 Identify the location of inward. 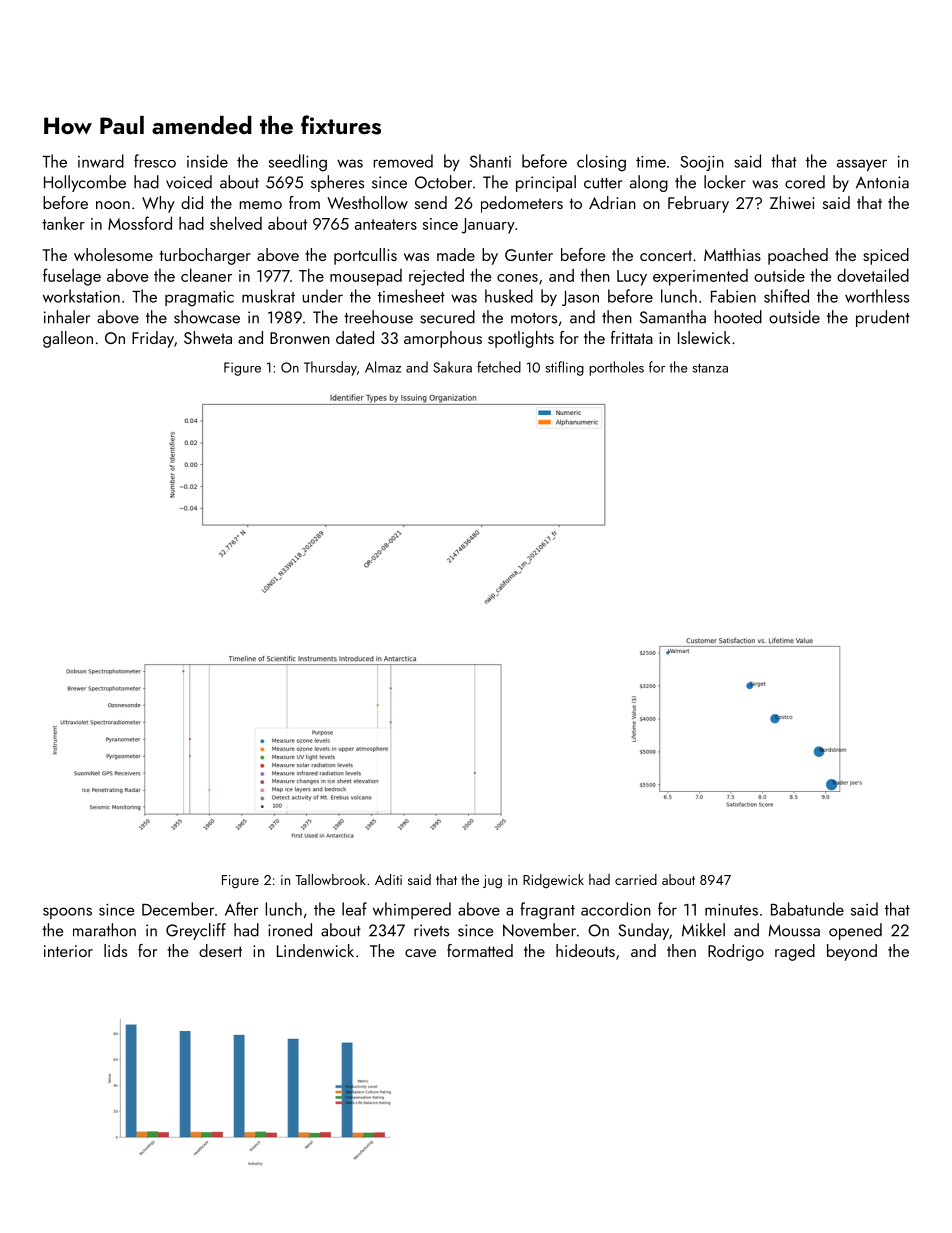
(101, 161).
